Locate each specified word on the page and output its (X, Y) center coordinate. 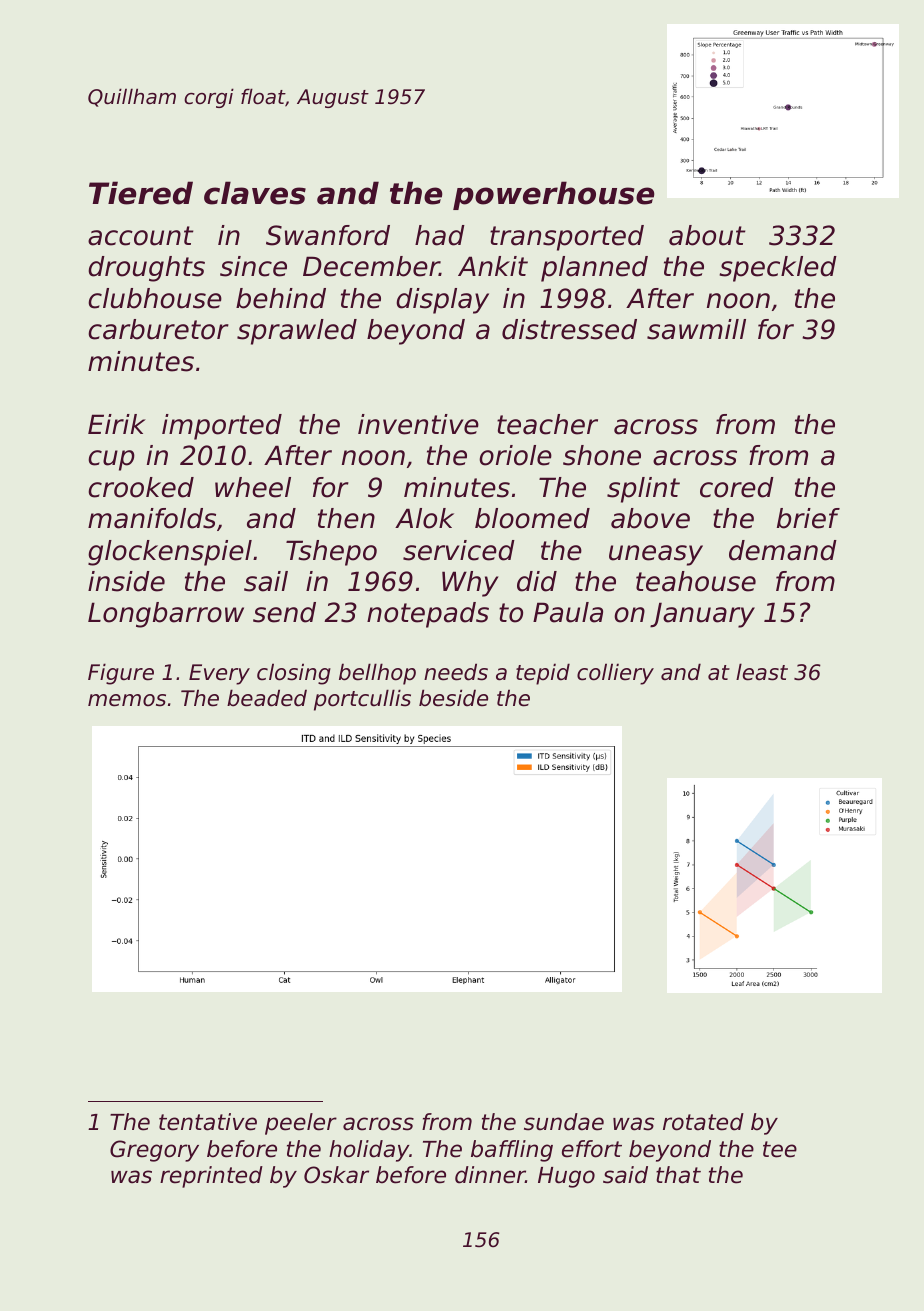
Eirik (117, 424)
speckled (778, 269)
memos (127, 700)
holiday (369, 1151)
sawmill (696, 329)
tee (780, 1149)
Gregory (154, 1151)
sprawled (297, 332)
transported (567, 238)
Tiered (141, 193)
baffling (512, 1151)
